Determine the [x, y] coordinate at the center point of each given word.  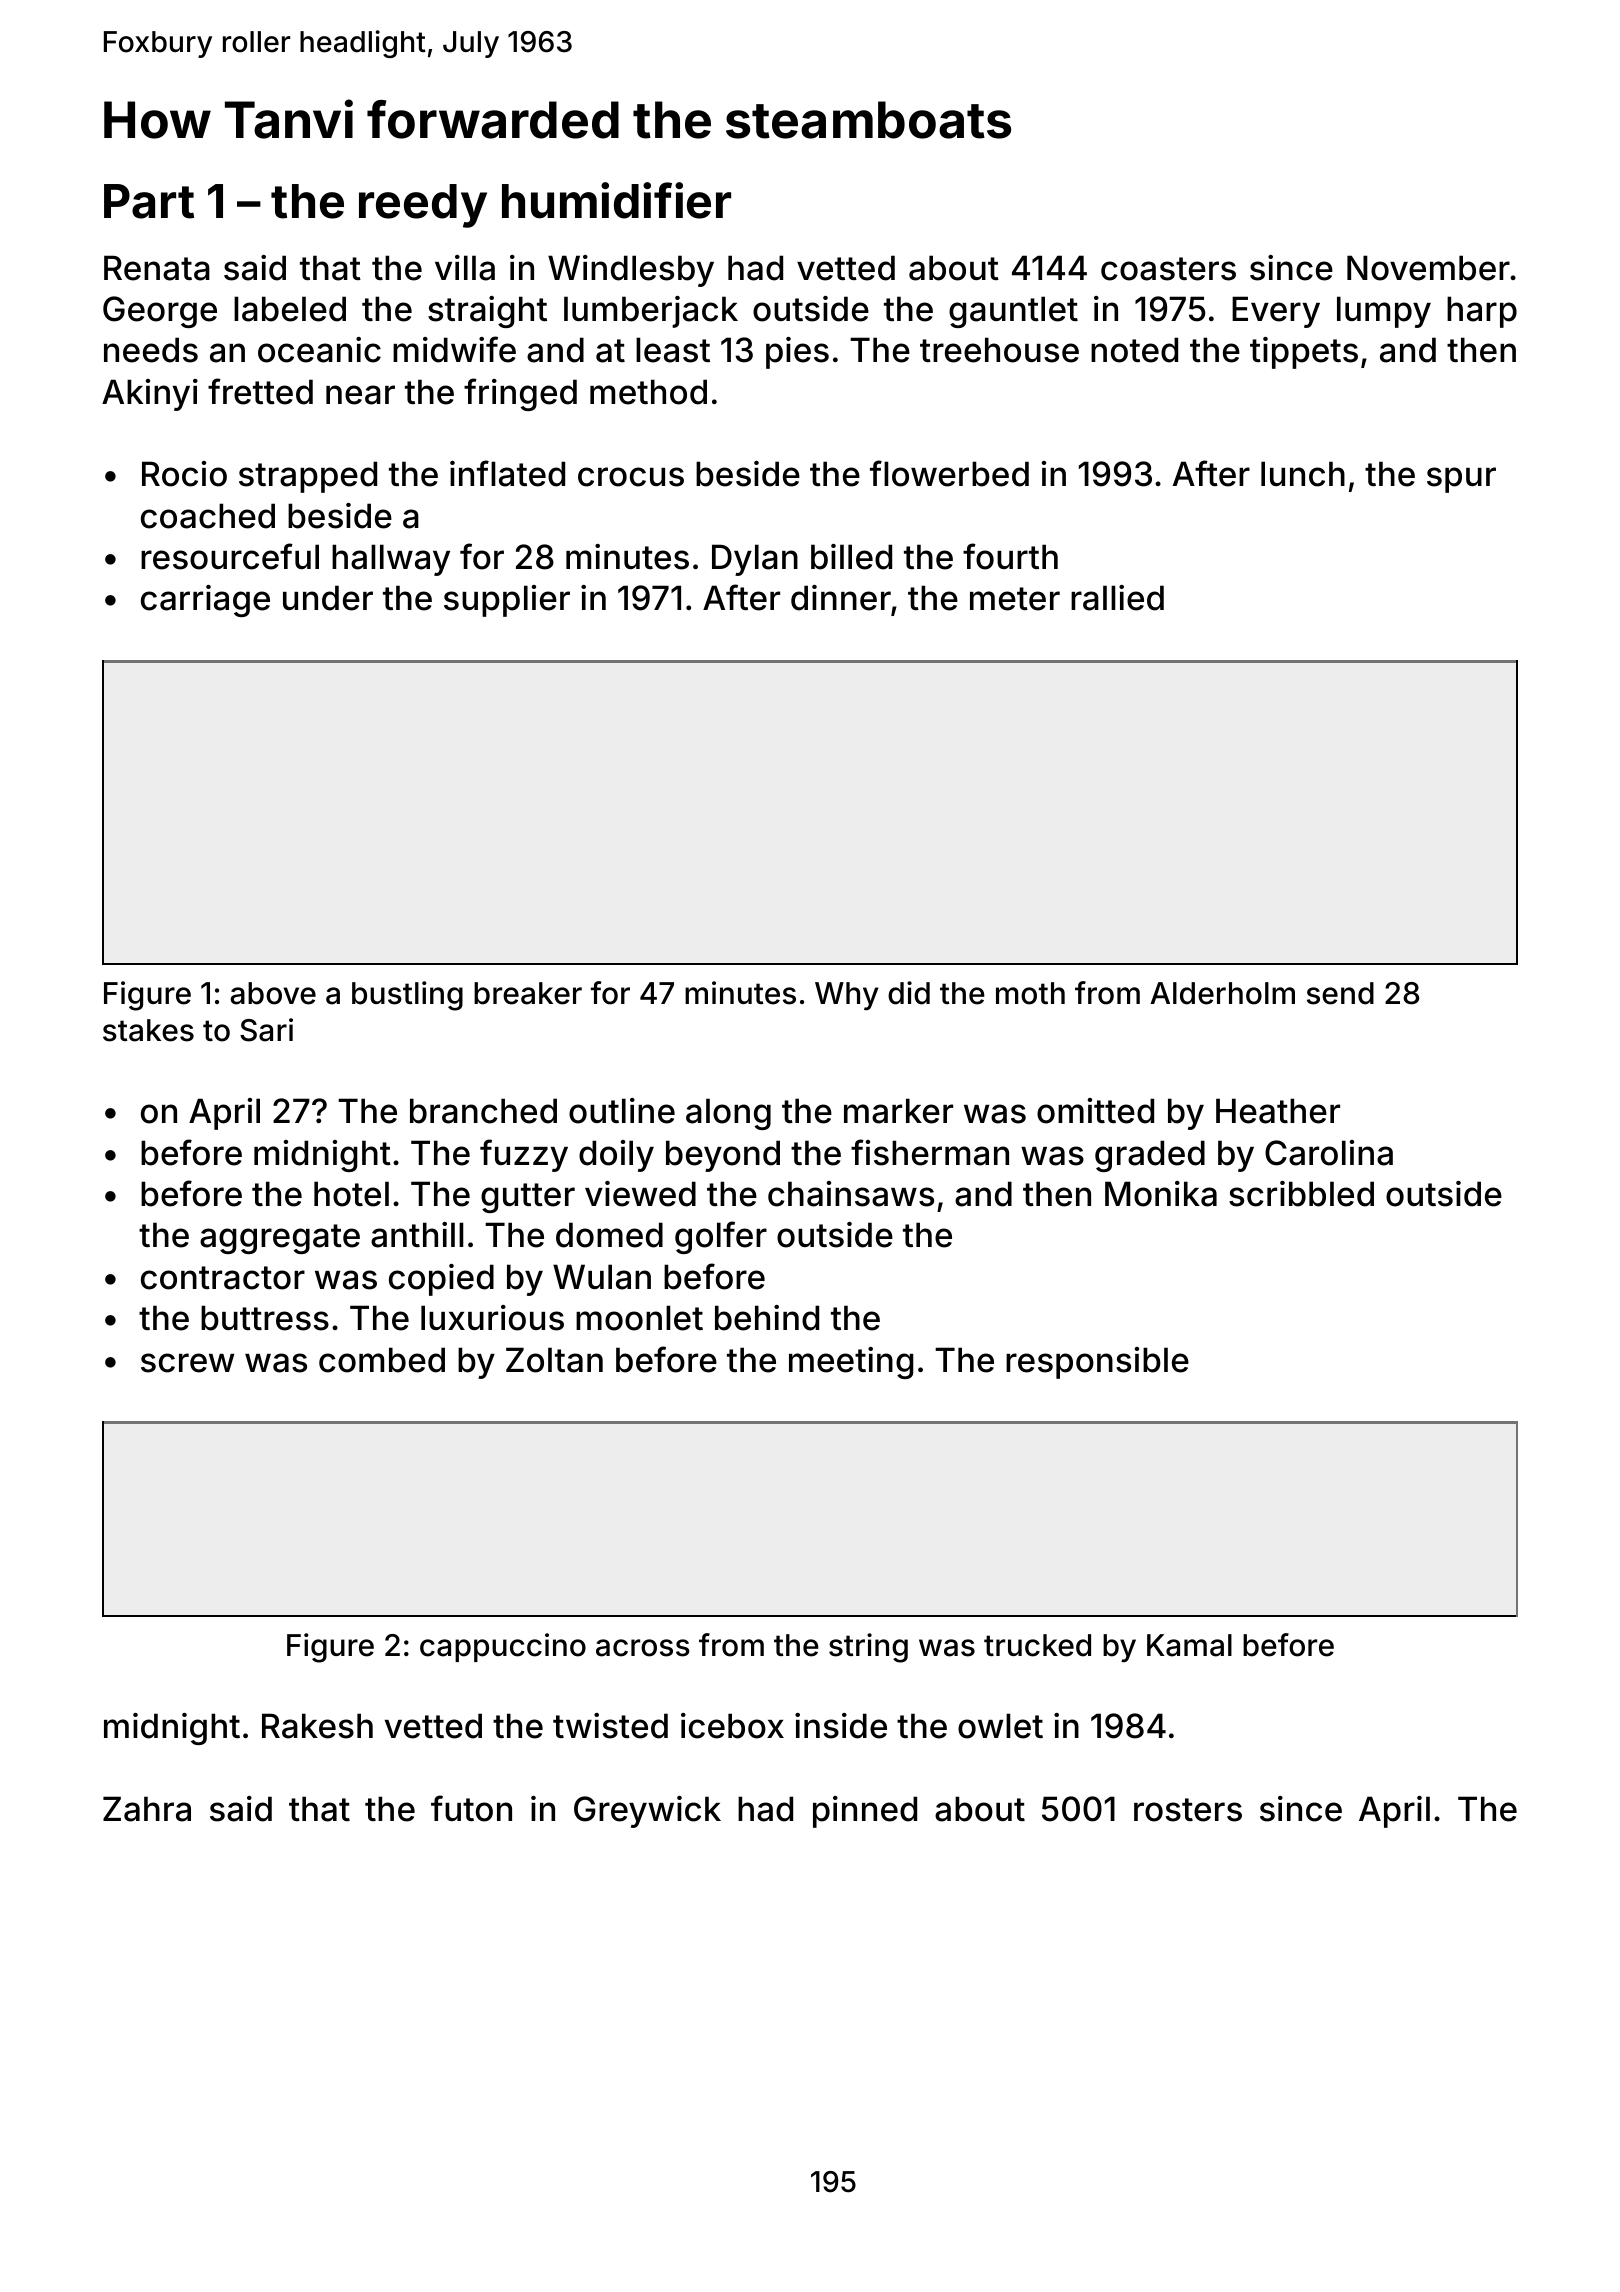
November [1428, 268]
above [273, 993]
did [909, 993]
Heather [1278, 1111]
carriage [205, 601]
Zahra [147, 1809]
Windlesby [631, 271]
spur [1461, 480]
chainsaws [851, 1194]
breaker [528, 993]
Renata [157, 268]
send [1340, 993]
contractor [223, 1278]
